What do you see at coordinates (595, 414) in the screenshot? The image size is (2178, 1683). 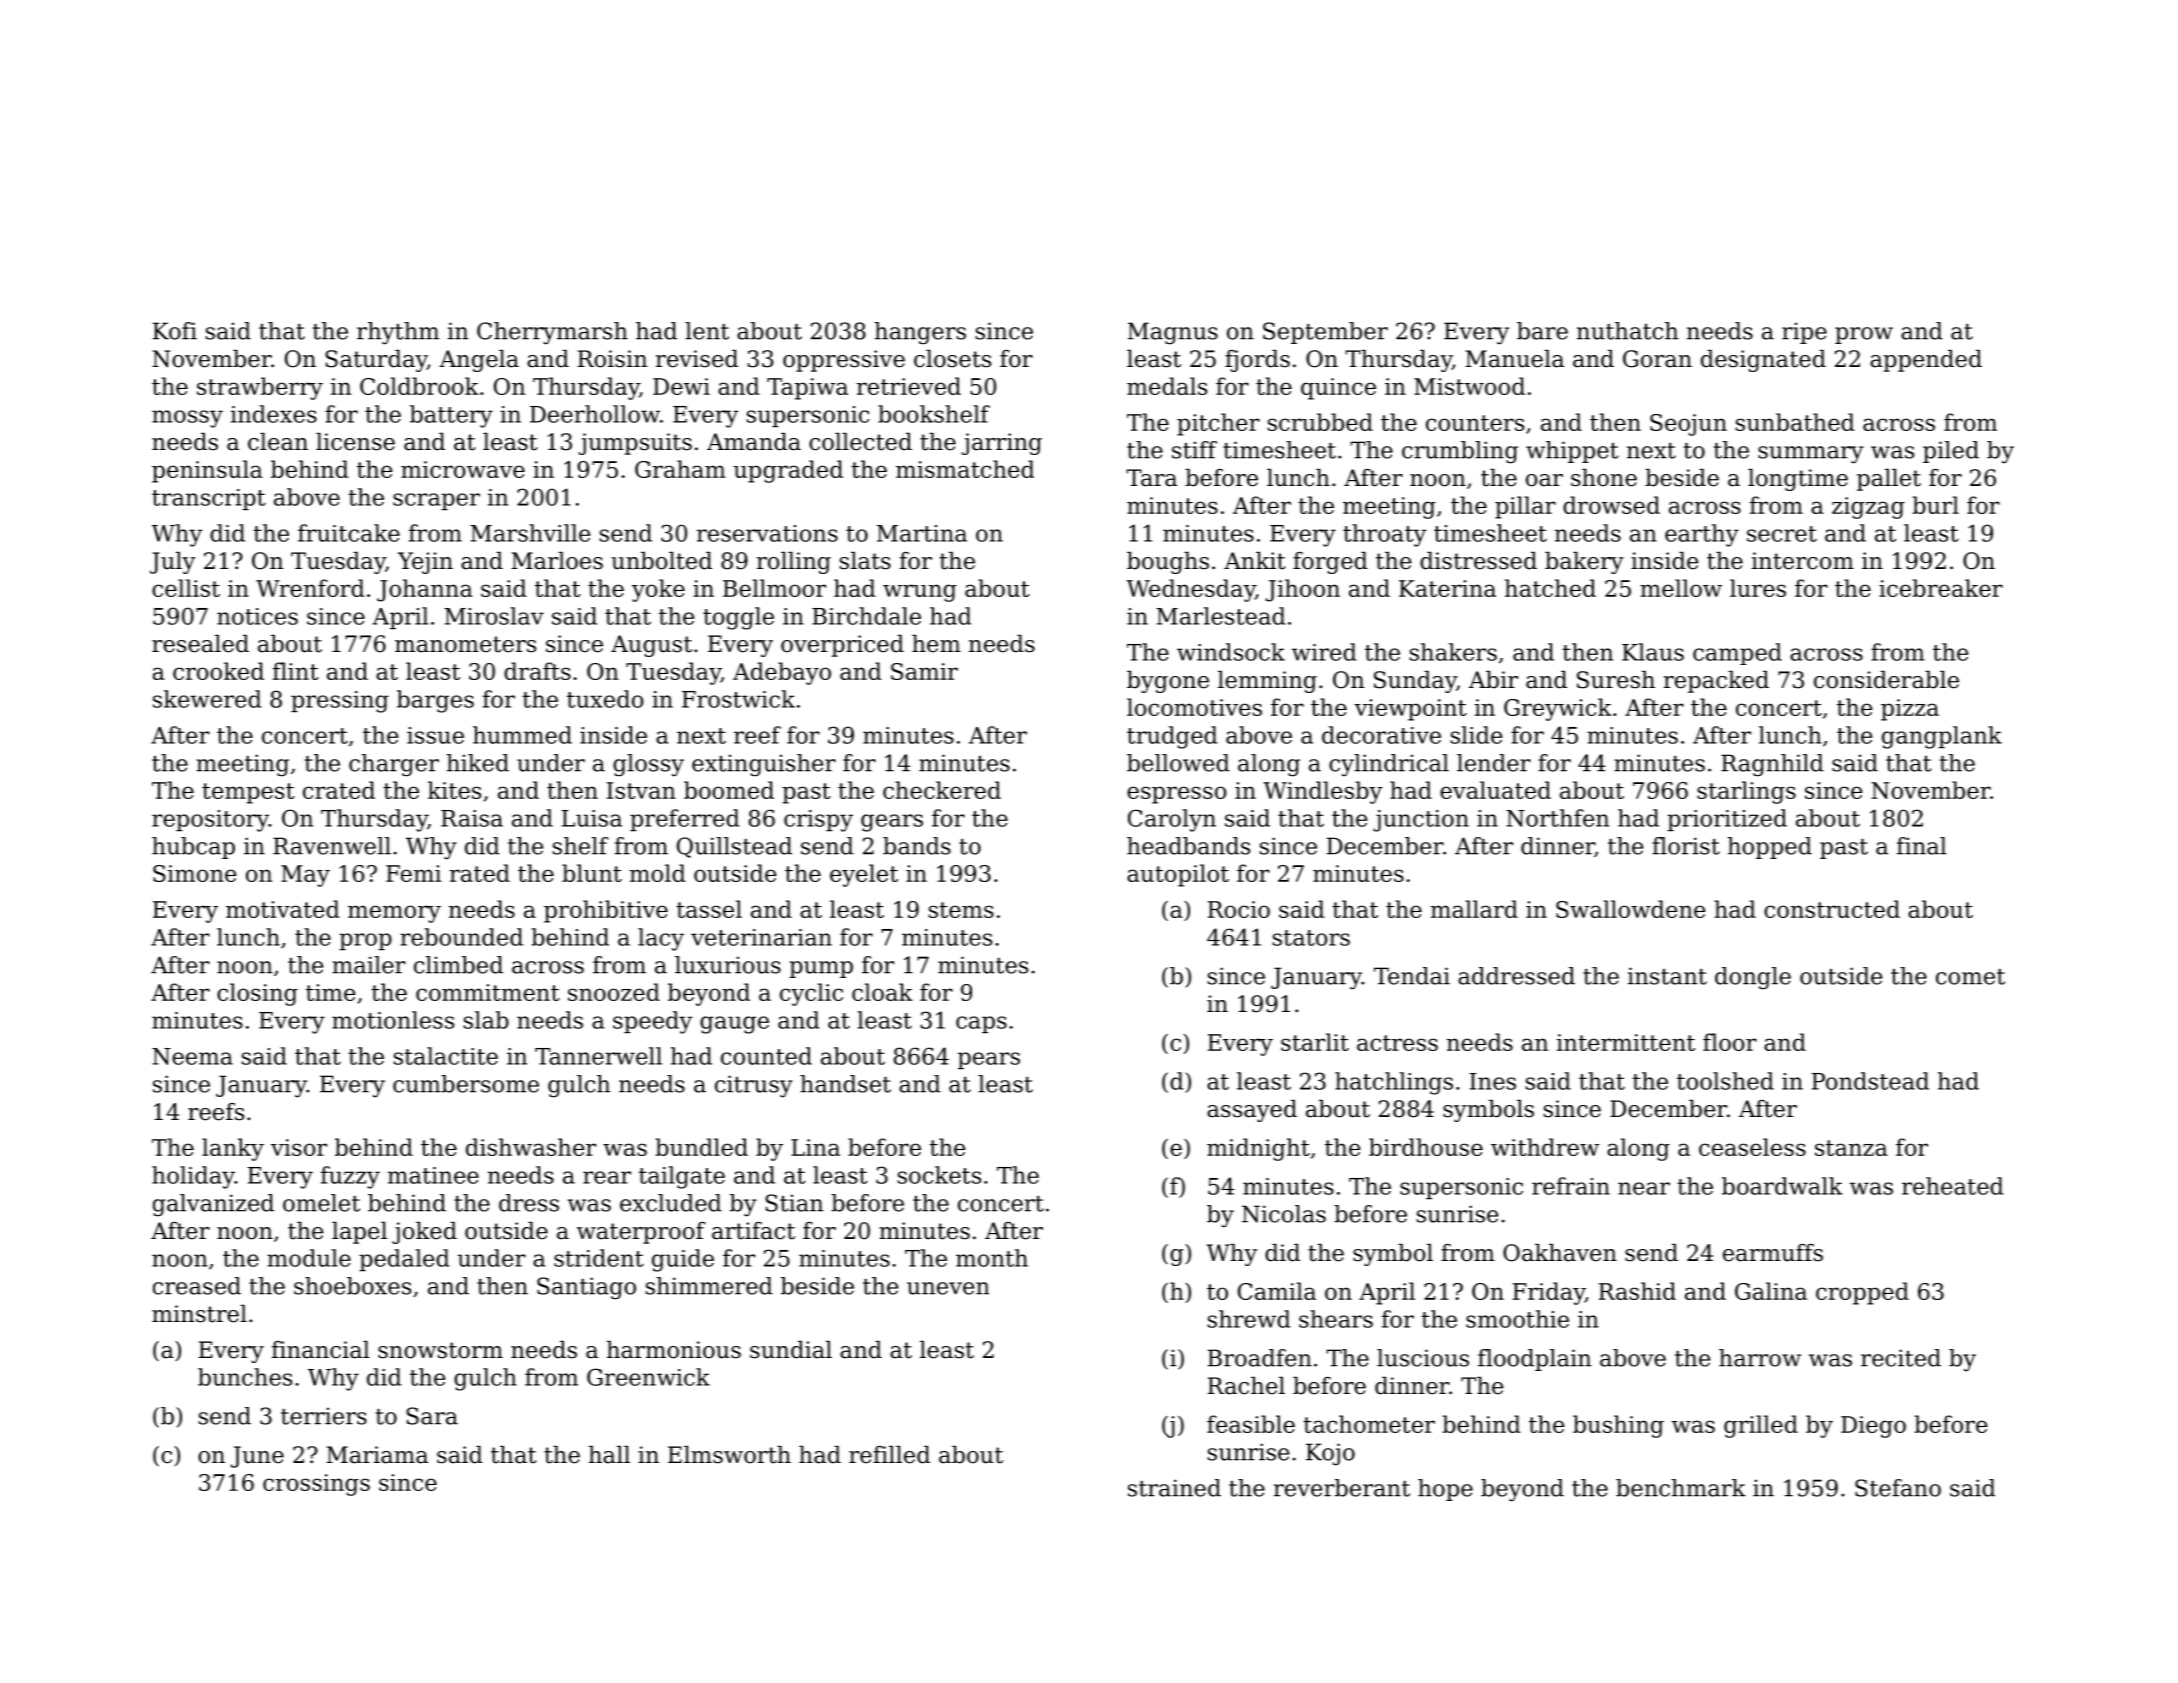 I see `Deerhollow` at bounding box center [595, 414].
